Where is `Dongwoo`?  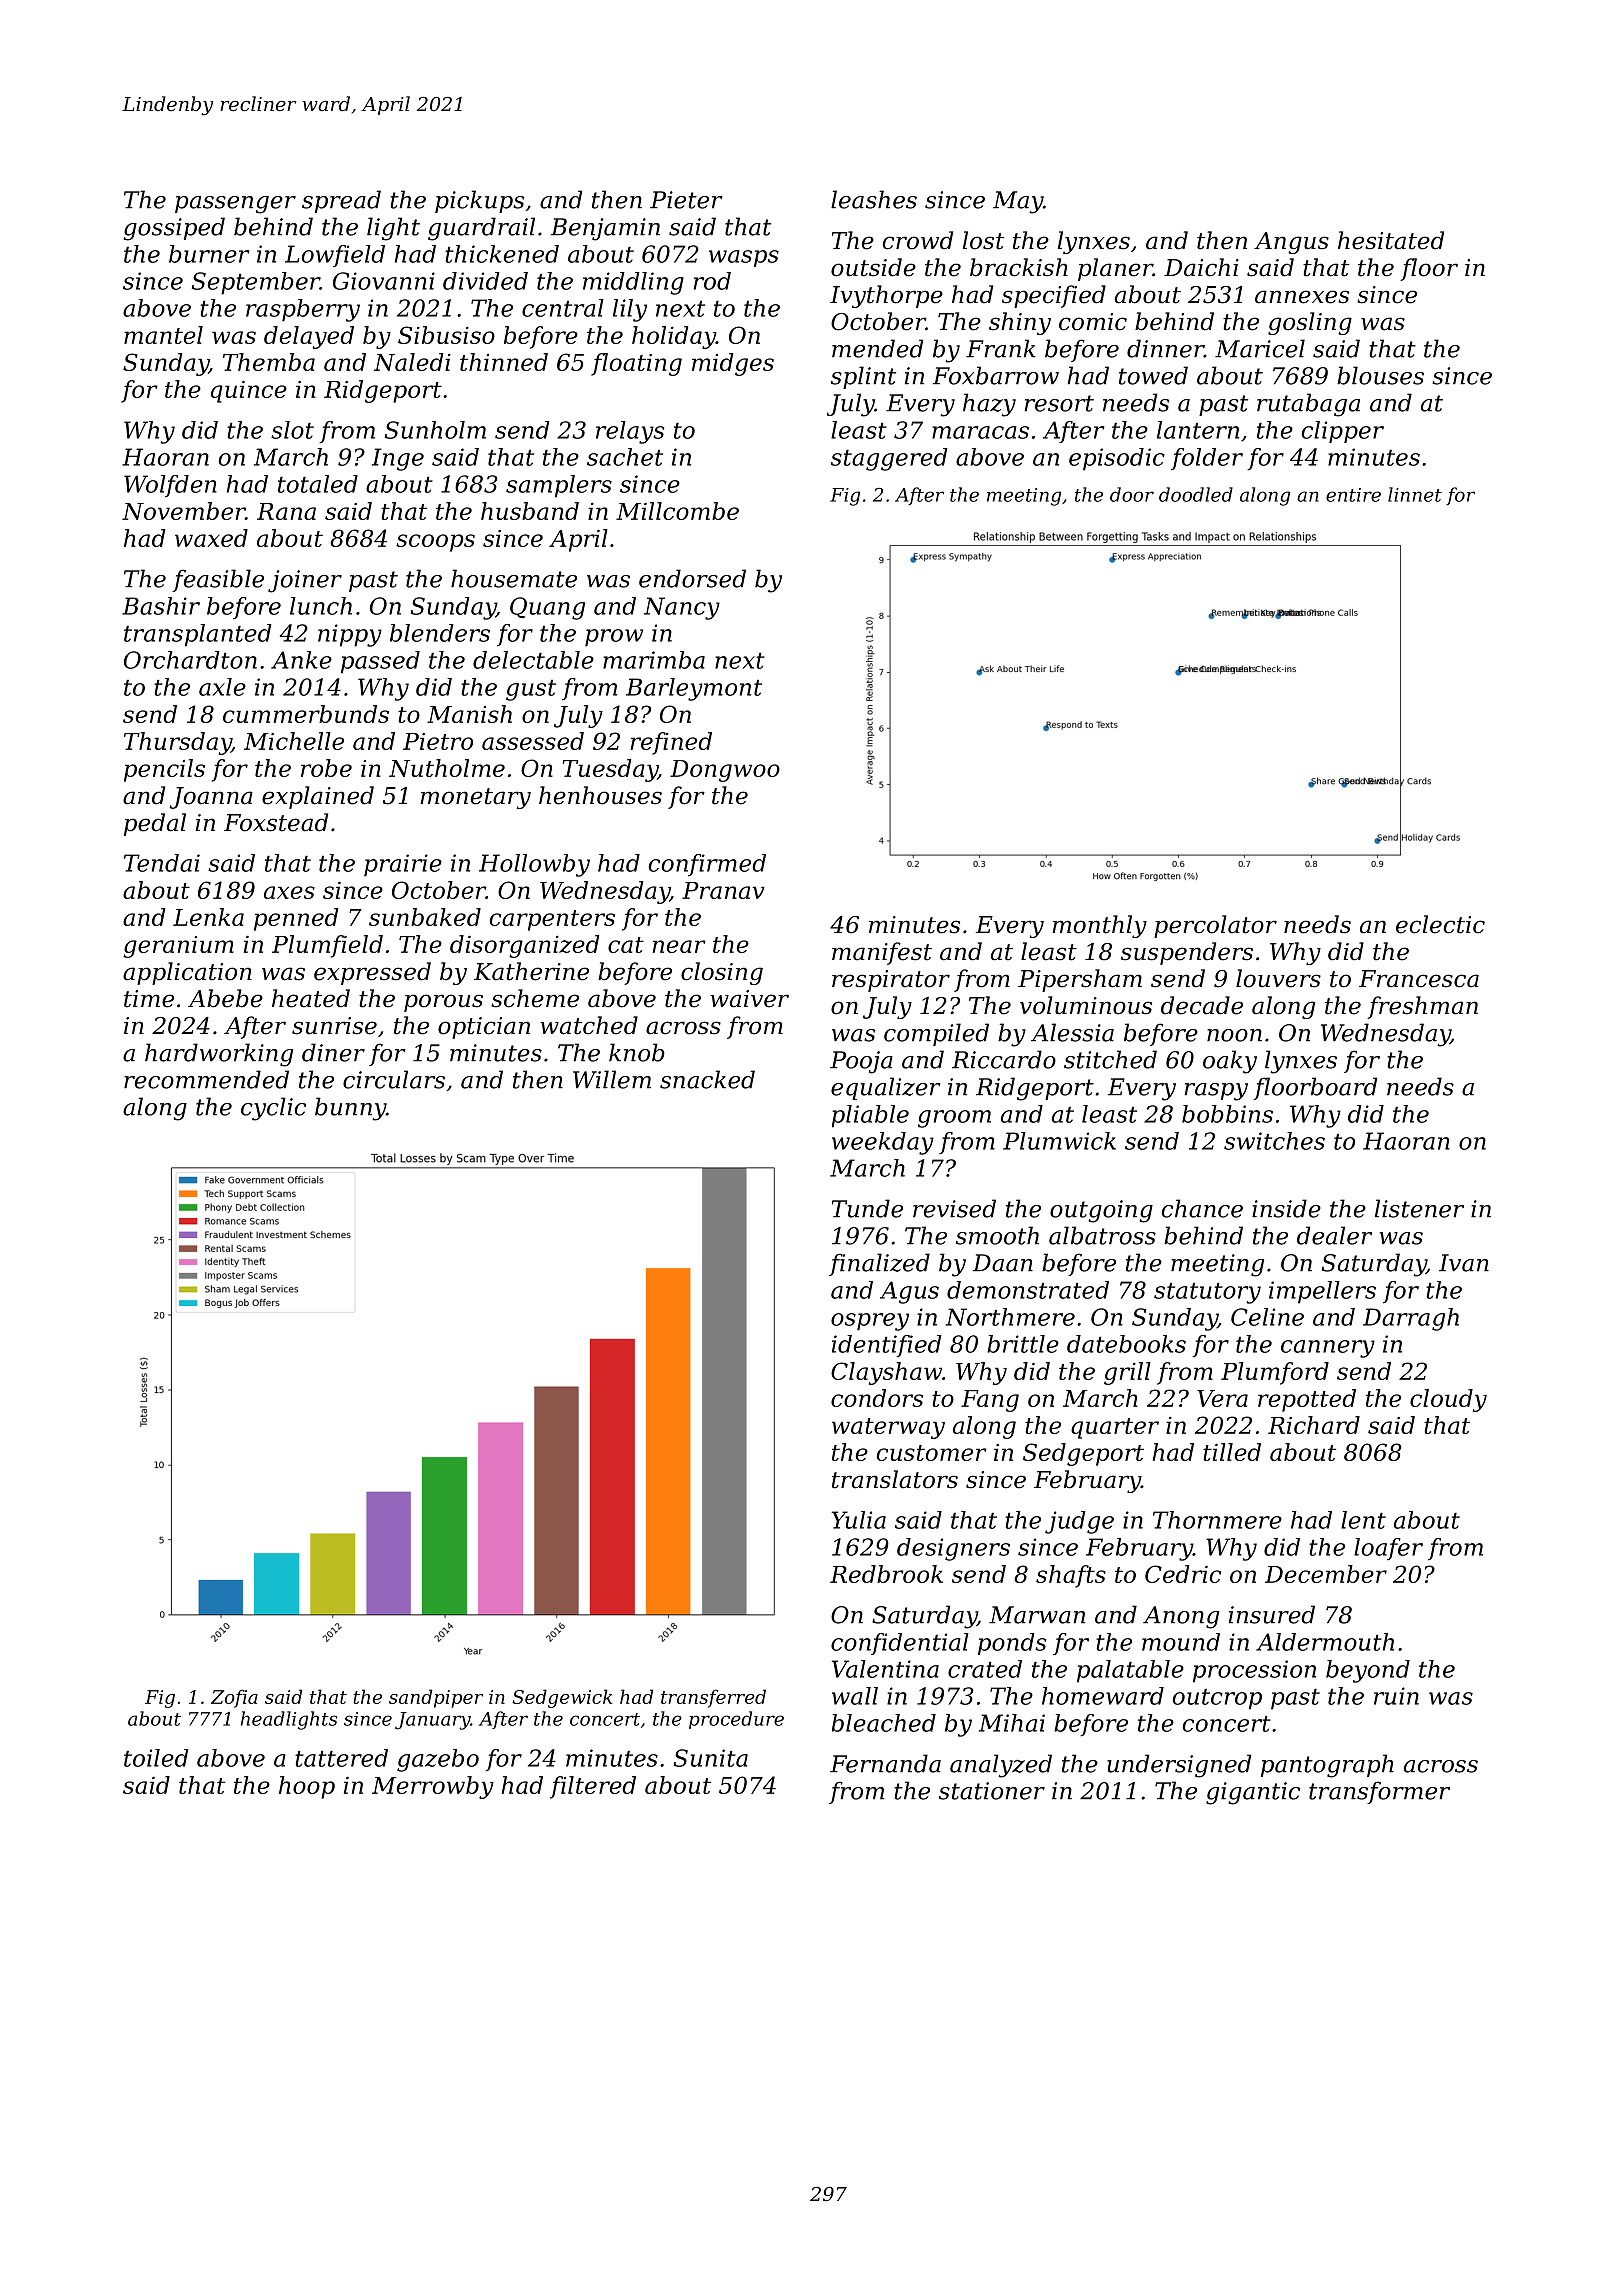 Dongwoo is located at coordinates (725, 771).
